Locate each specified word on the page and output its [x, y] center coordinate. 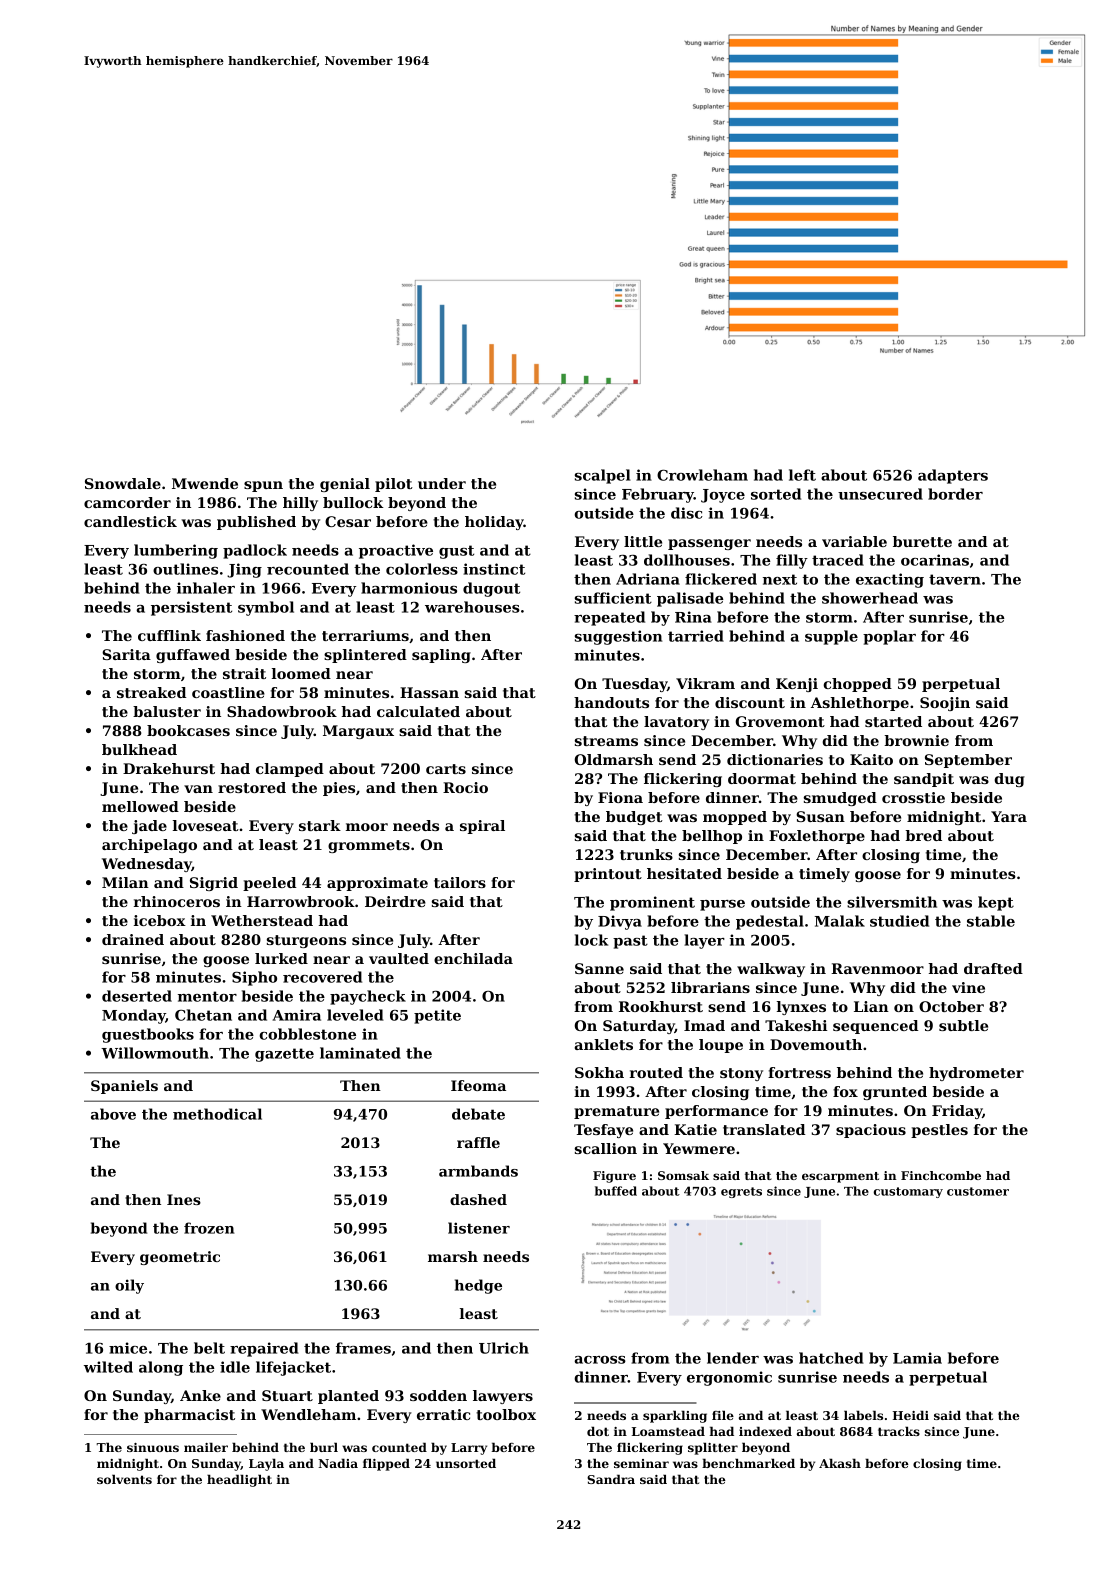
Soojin [945, 704]
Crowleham [702, 475]
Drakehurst [169, 768]
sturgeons [306, 941]
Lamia [917, 1358]
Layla [266, 1464]
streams [606, 741]
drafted [993, 968]
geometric [180, 1258]
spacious [871, 1131]
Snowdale [123, 483]
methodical [217, 1114]
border [955, 494]
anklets [604, 1044]
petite [437, 1016]
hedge [478, 1286]
